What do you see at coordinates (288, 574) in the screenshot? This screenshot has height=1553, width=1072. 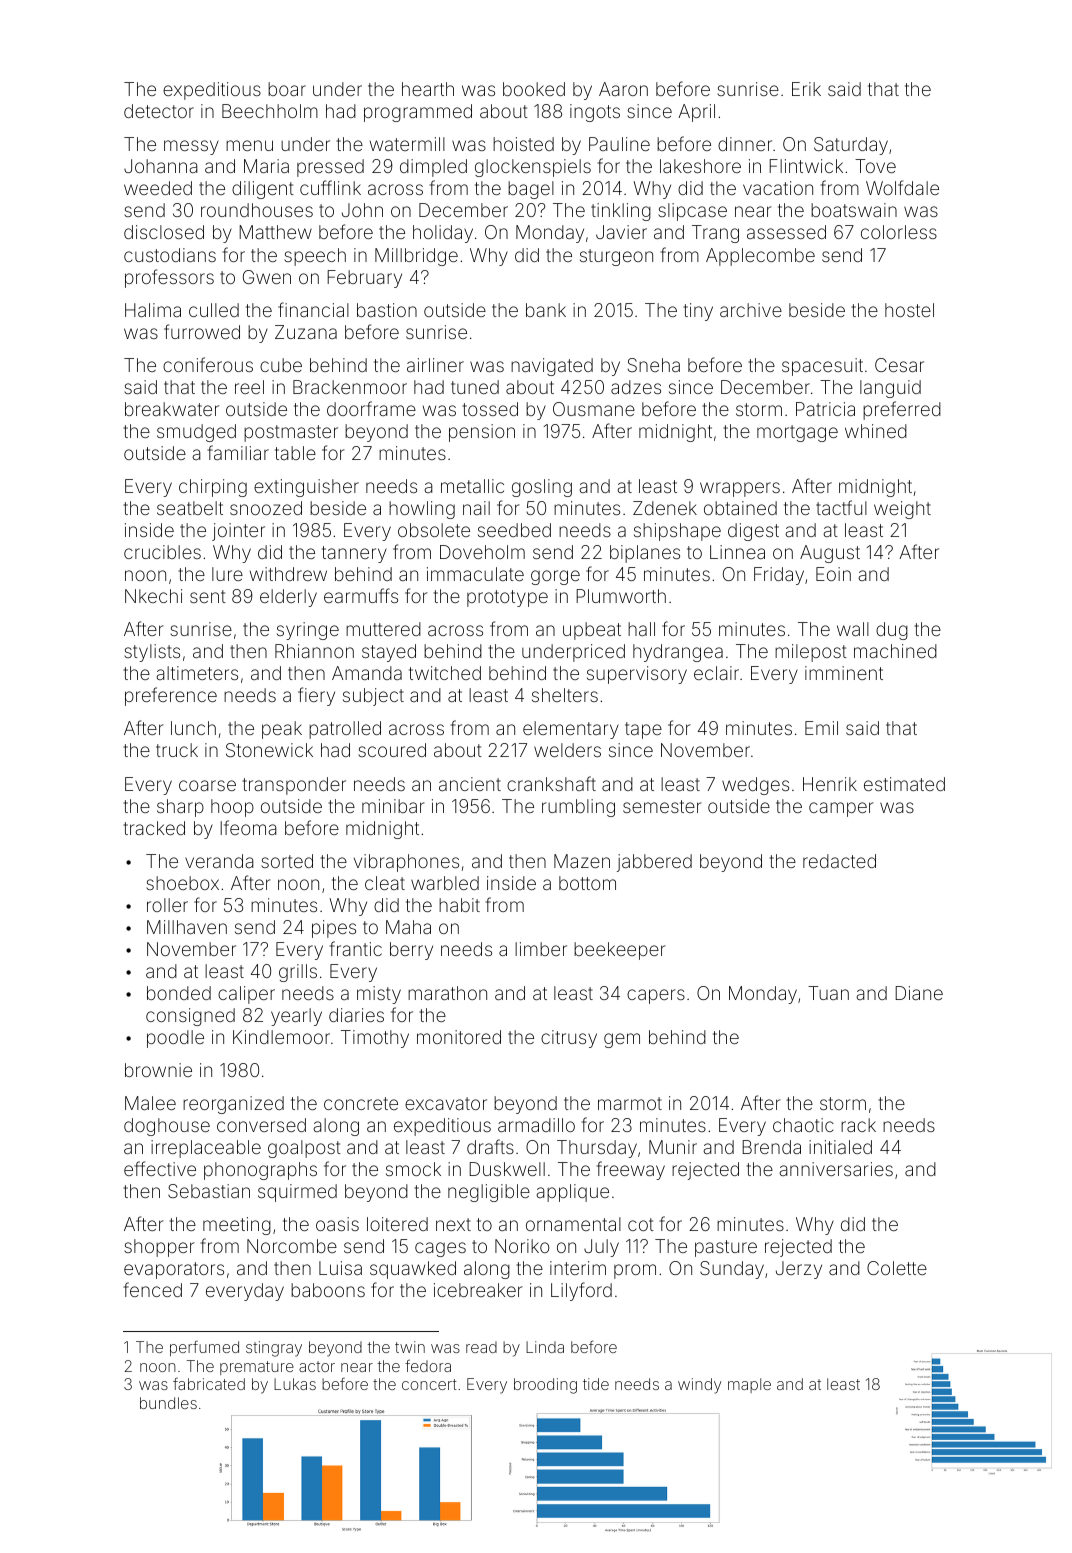 I see `withdrew` at bounding box center [288, 574].
